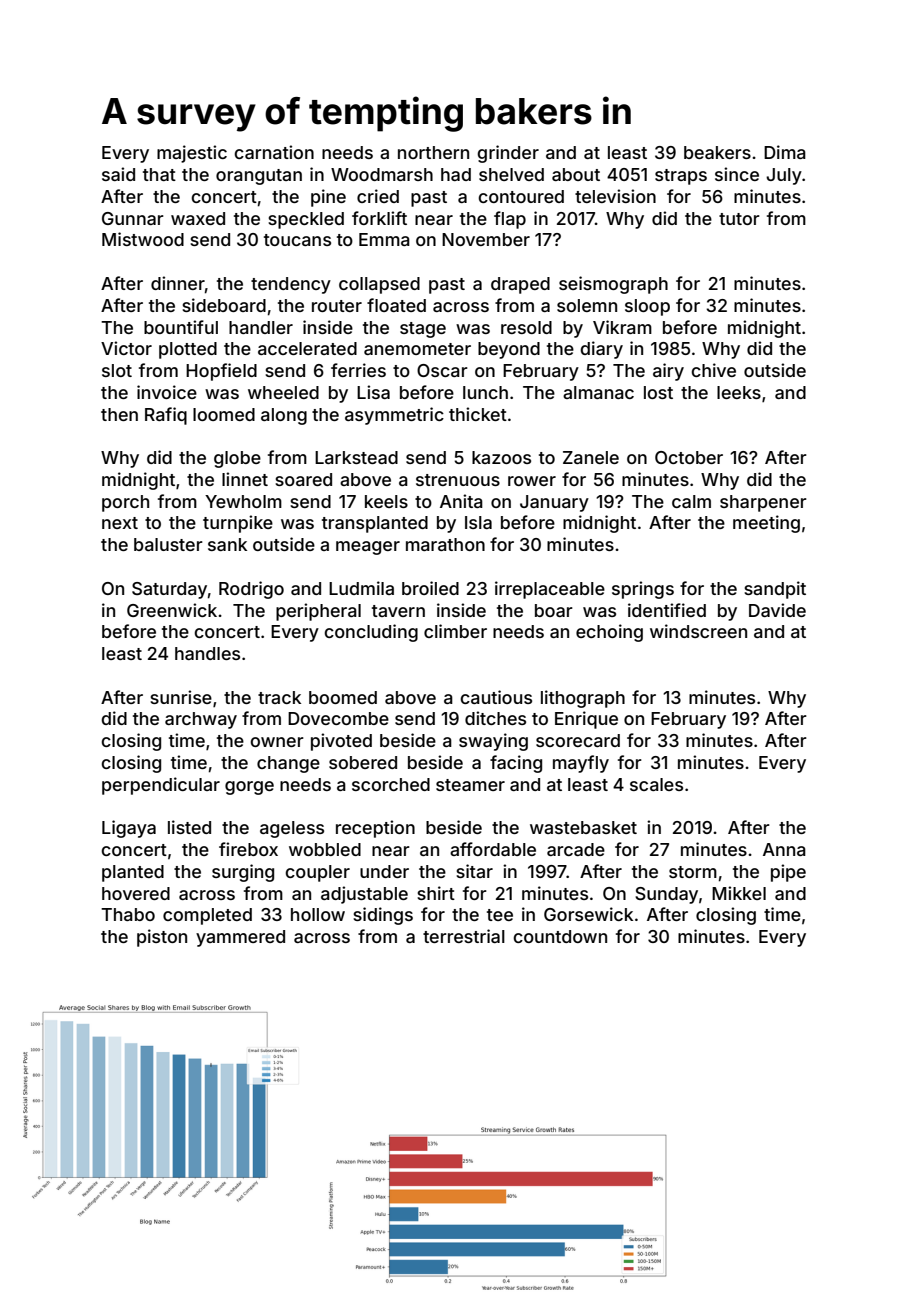 The height and width of the screenshot is (1316, 908). I want to click on Dima, so click(785, 152).
